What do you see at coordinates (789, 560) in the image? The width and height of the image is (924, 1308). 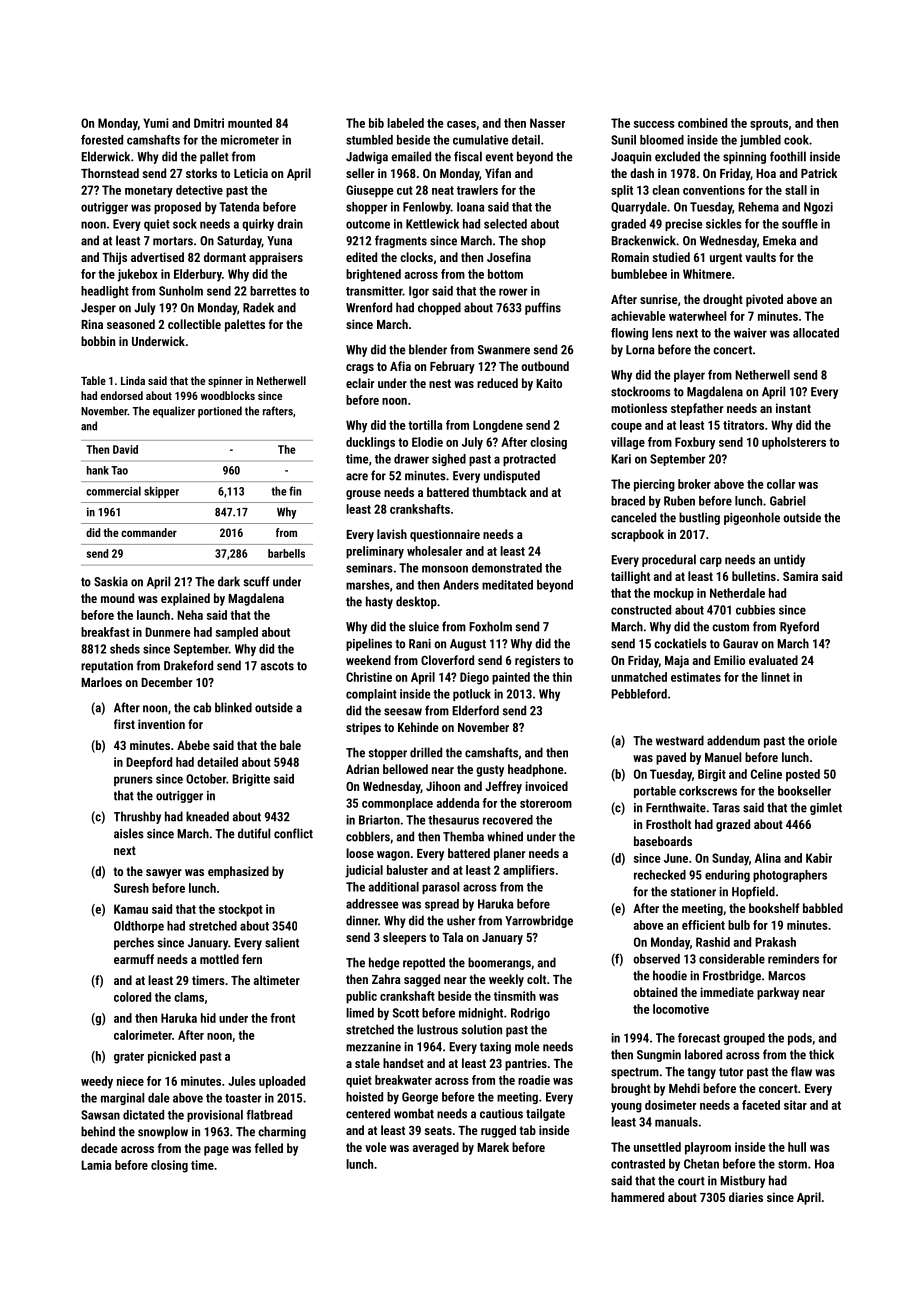 I see `untidy` at bounding box center [789, 560].
